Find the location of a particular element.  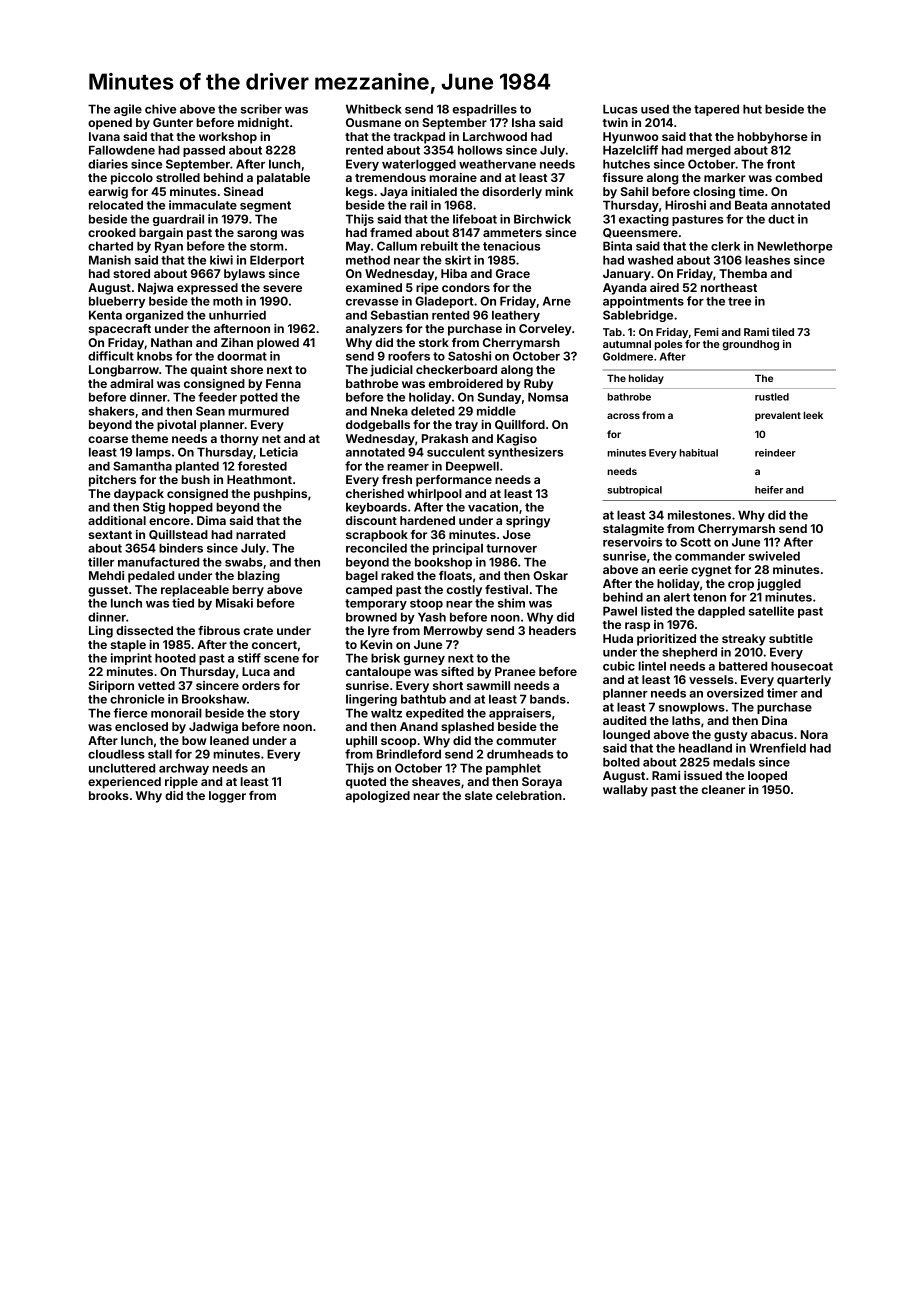

tapered is located at coordinates (716, 110).
